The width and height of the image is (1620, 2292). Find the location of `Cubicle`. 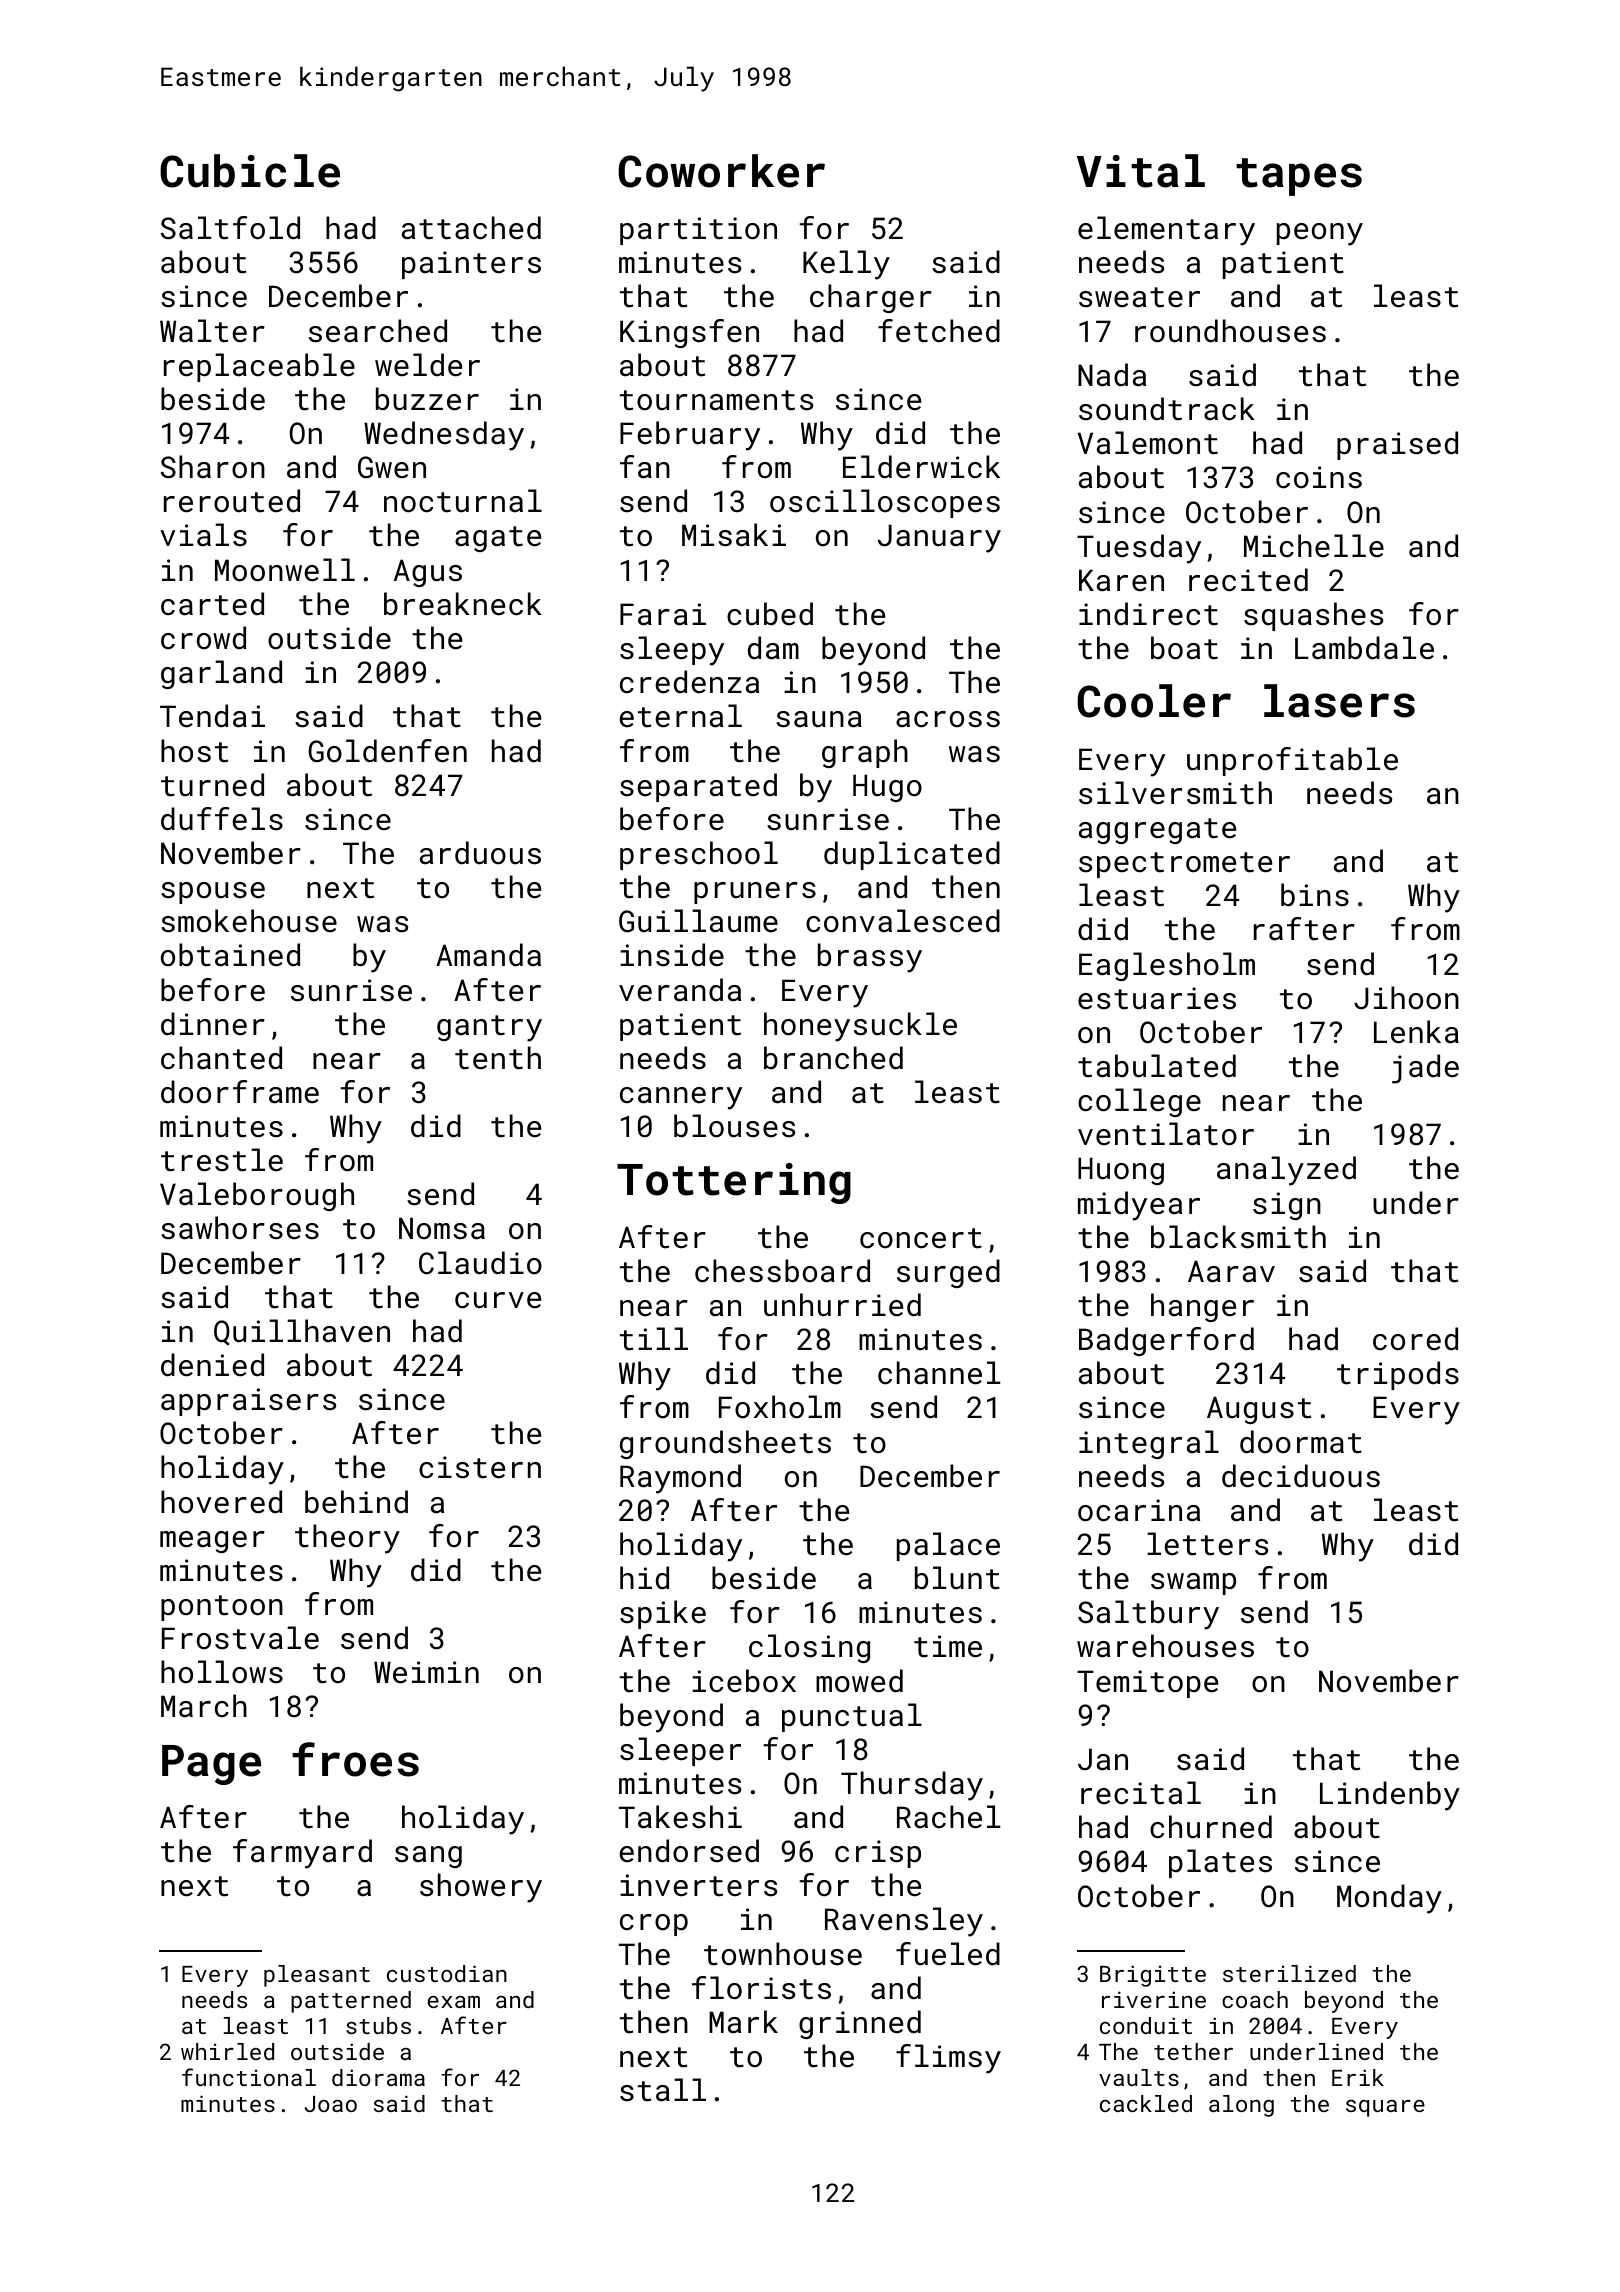

Cubicle is located at coordinates (250, 171).
